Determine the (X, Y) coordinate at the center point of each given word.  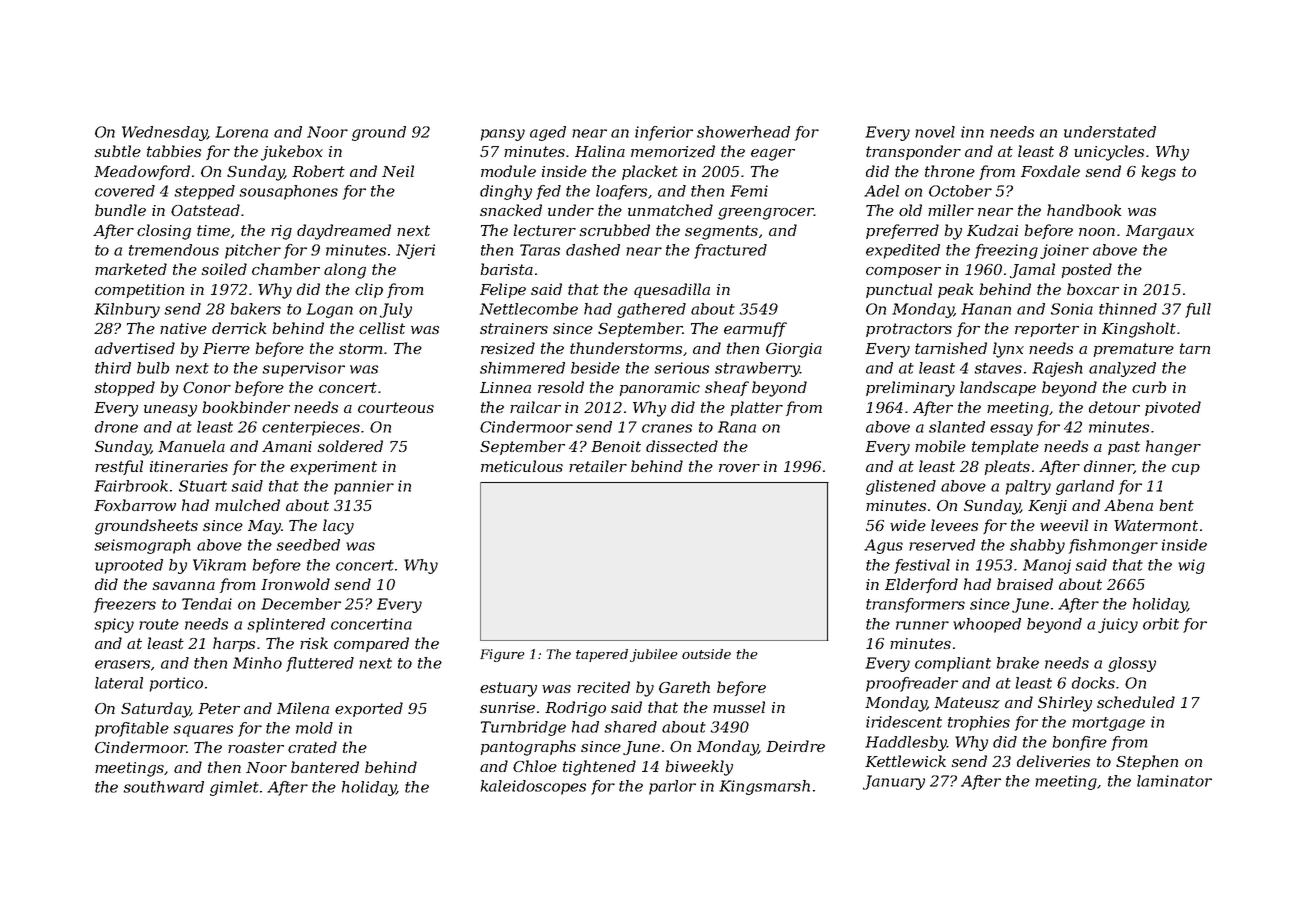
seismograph (142, 546)
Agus (883, 546)
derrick (239, 328)
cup (1186, 469)
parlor (672, 787)
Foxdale (1050, 171)
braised (1025, 584)
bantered (325, 767)
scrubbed (615, 230)
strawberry (757, 369)
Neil (398, 171)
